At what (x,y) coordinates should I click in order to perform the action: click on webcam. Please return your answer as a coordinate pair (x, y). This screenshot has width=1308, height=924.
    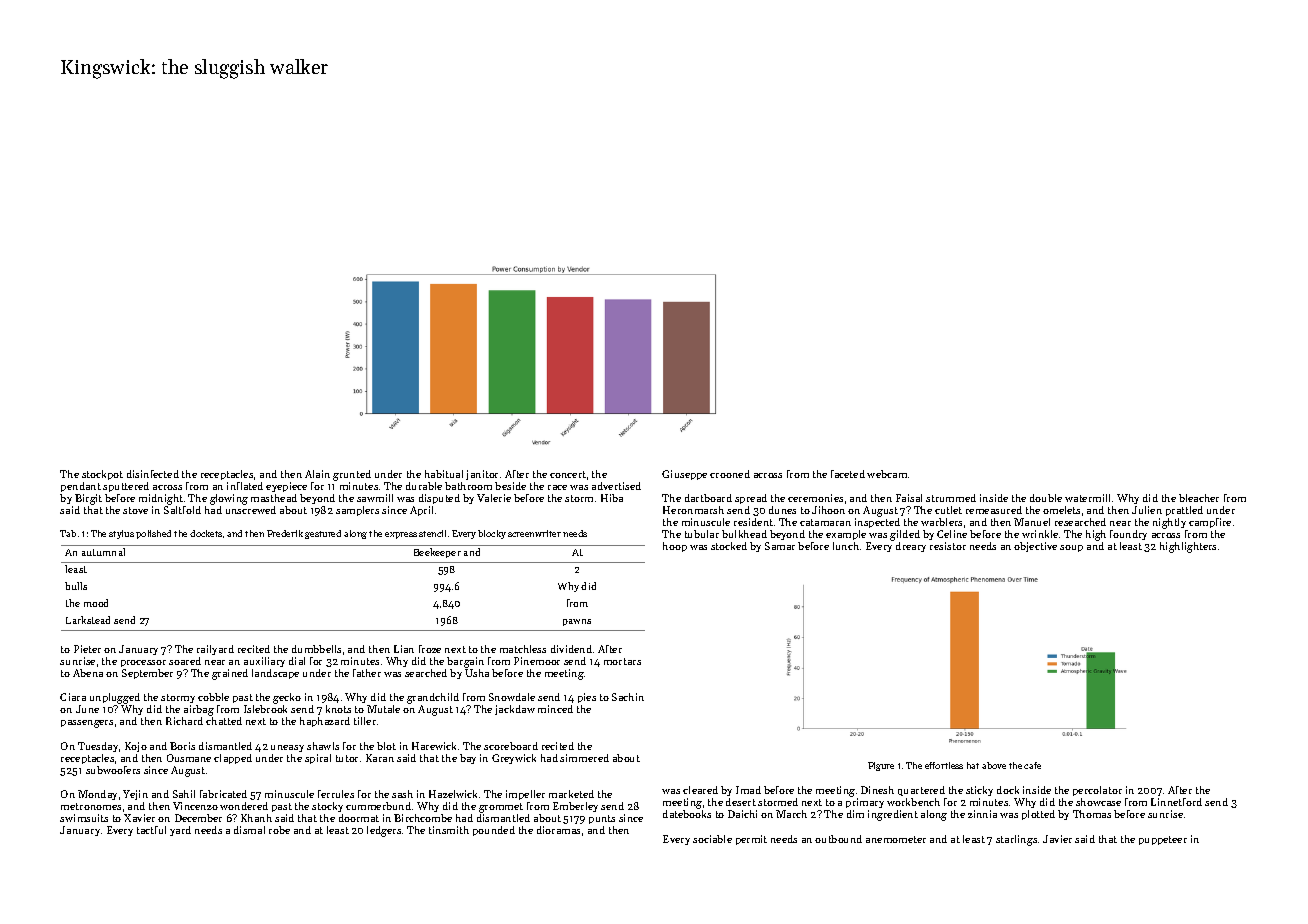
    Looking at the image, I should click on (887, 474).
